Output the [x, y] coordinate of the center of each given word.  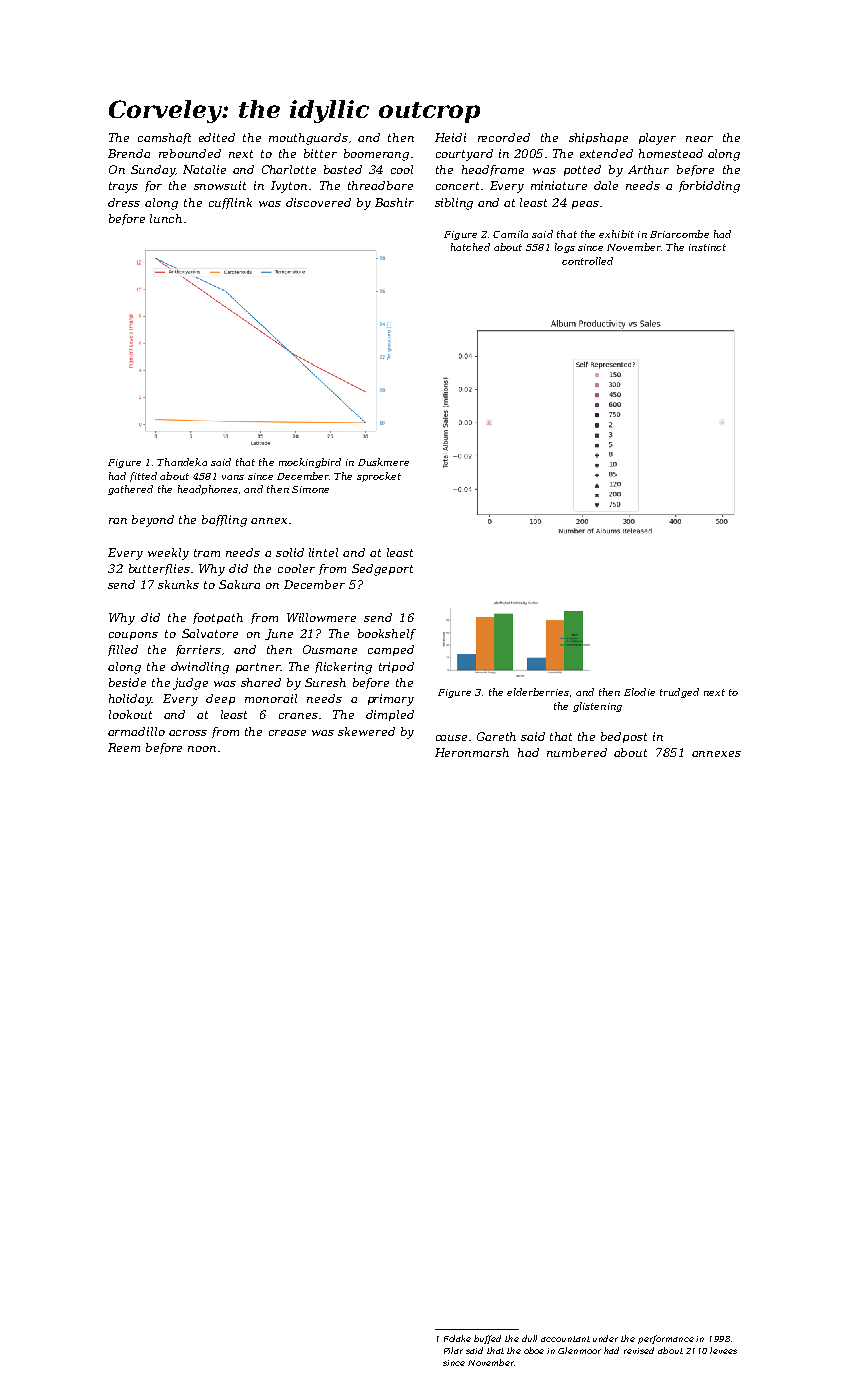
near [699, 139]
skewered [366, 731]
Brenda [129, 153]
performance [666, 1339]
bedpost [624, 737]
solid [290, 552]
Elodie [639, 692]
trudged [679, 693]
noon [202, 749]
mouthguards [308, 139]
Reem [124, 747]
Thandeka [182, 462]
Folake [457, 1338]
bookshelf [387, 634]
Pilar [453, 1350]
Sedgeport [382, 570]
